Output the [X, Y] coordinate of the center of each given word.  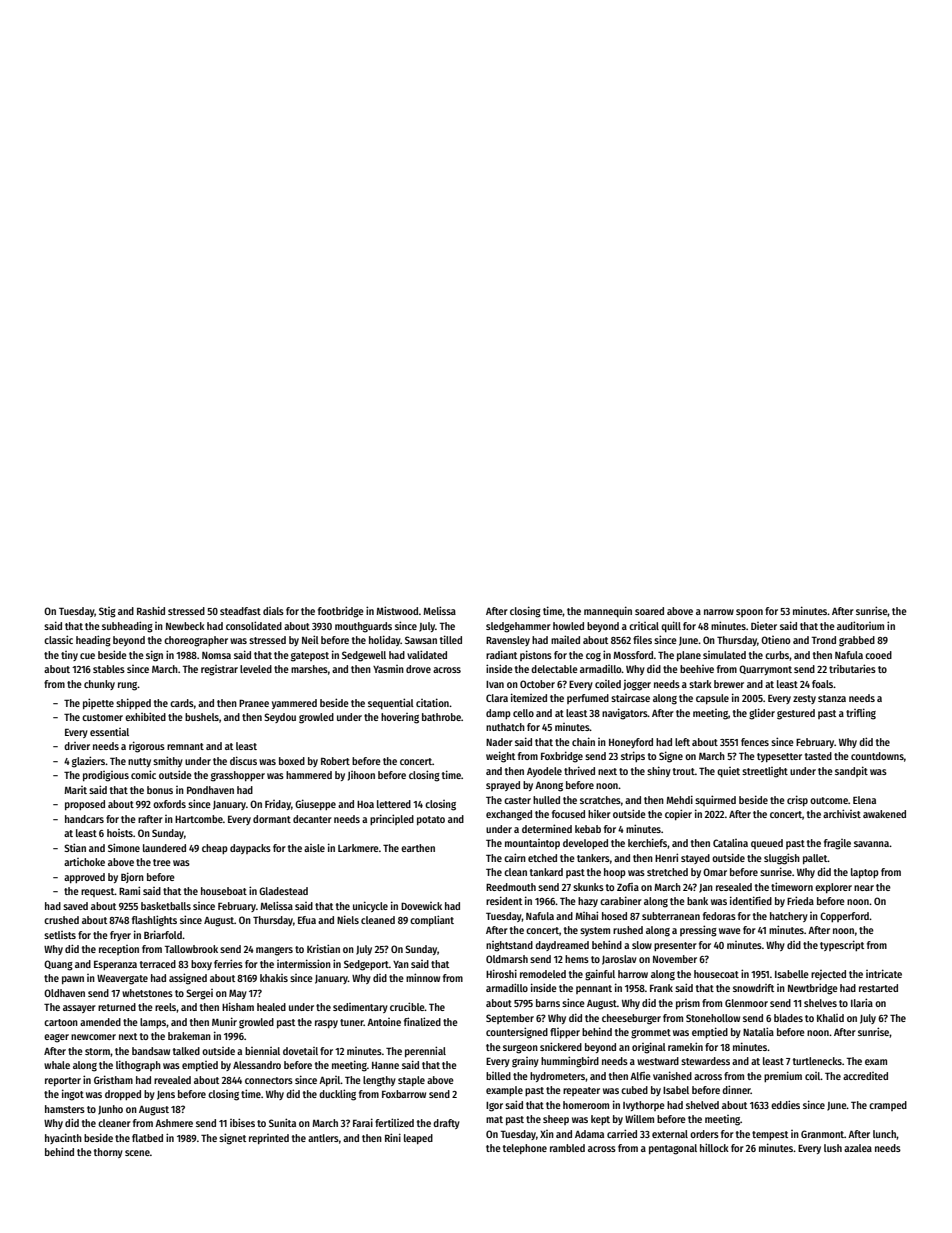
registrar [219, 670]
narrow [719, 612]
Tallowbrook [191, 949]
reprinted [269, 1139]
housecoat [716, 974]
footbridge [341, 612]
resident [504, 900]
